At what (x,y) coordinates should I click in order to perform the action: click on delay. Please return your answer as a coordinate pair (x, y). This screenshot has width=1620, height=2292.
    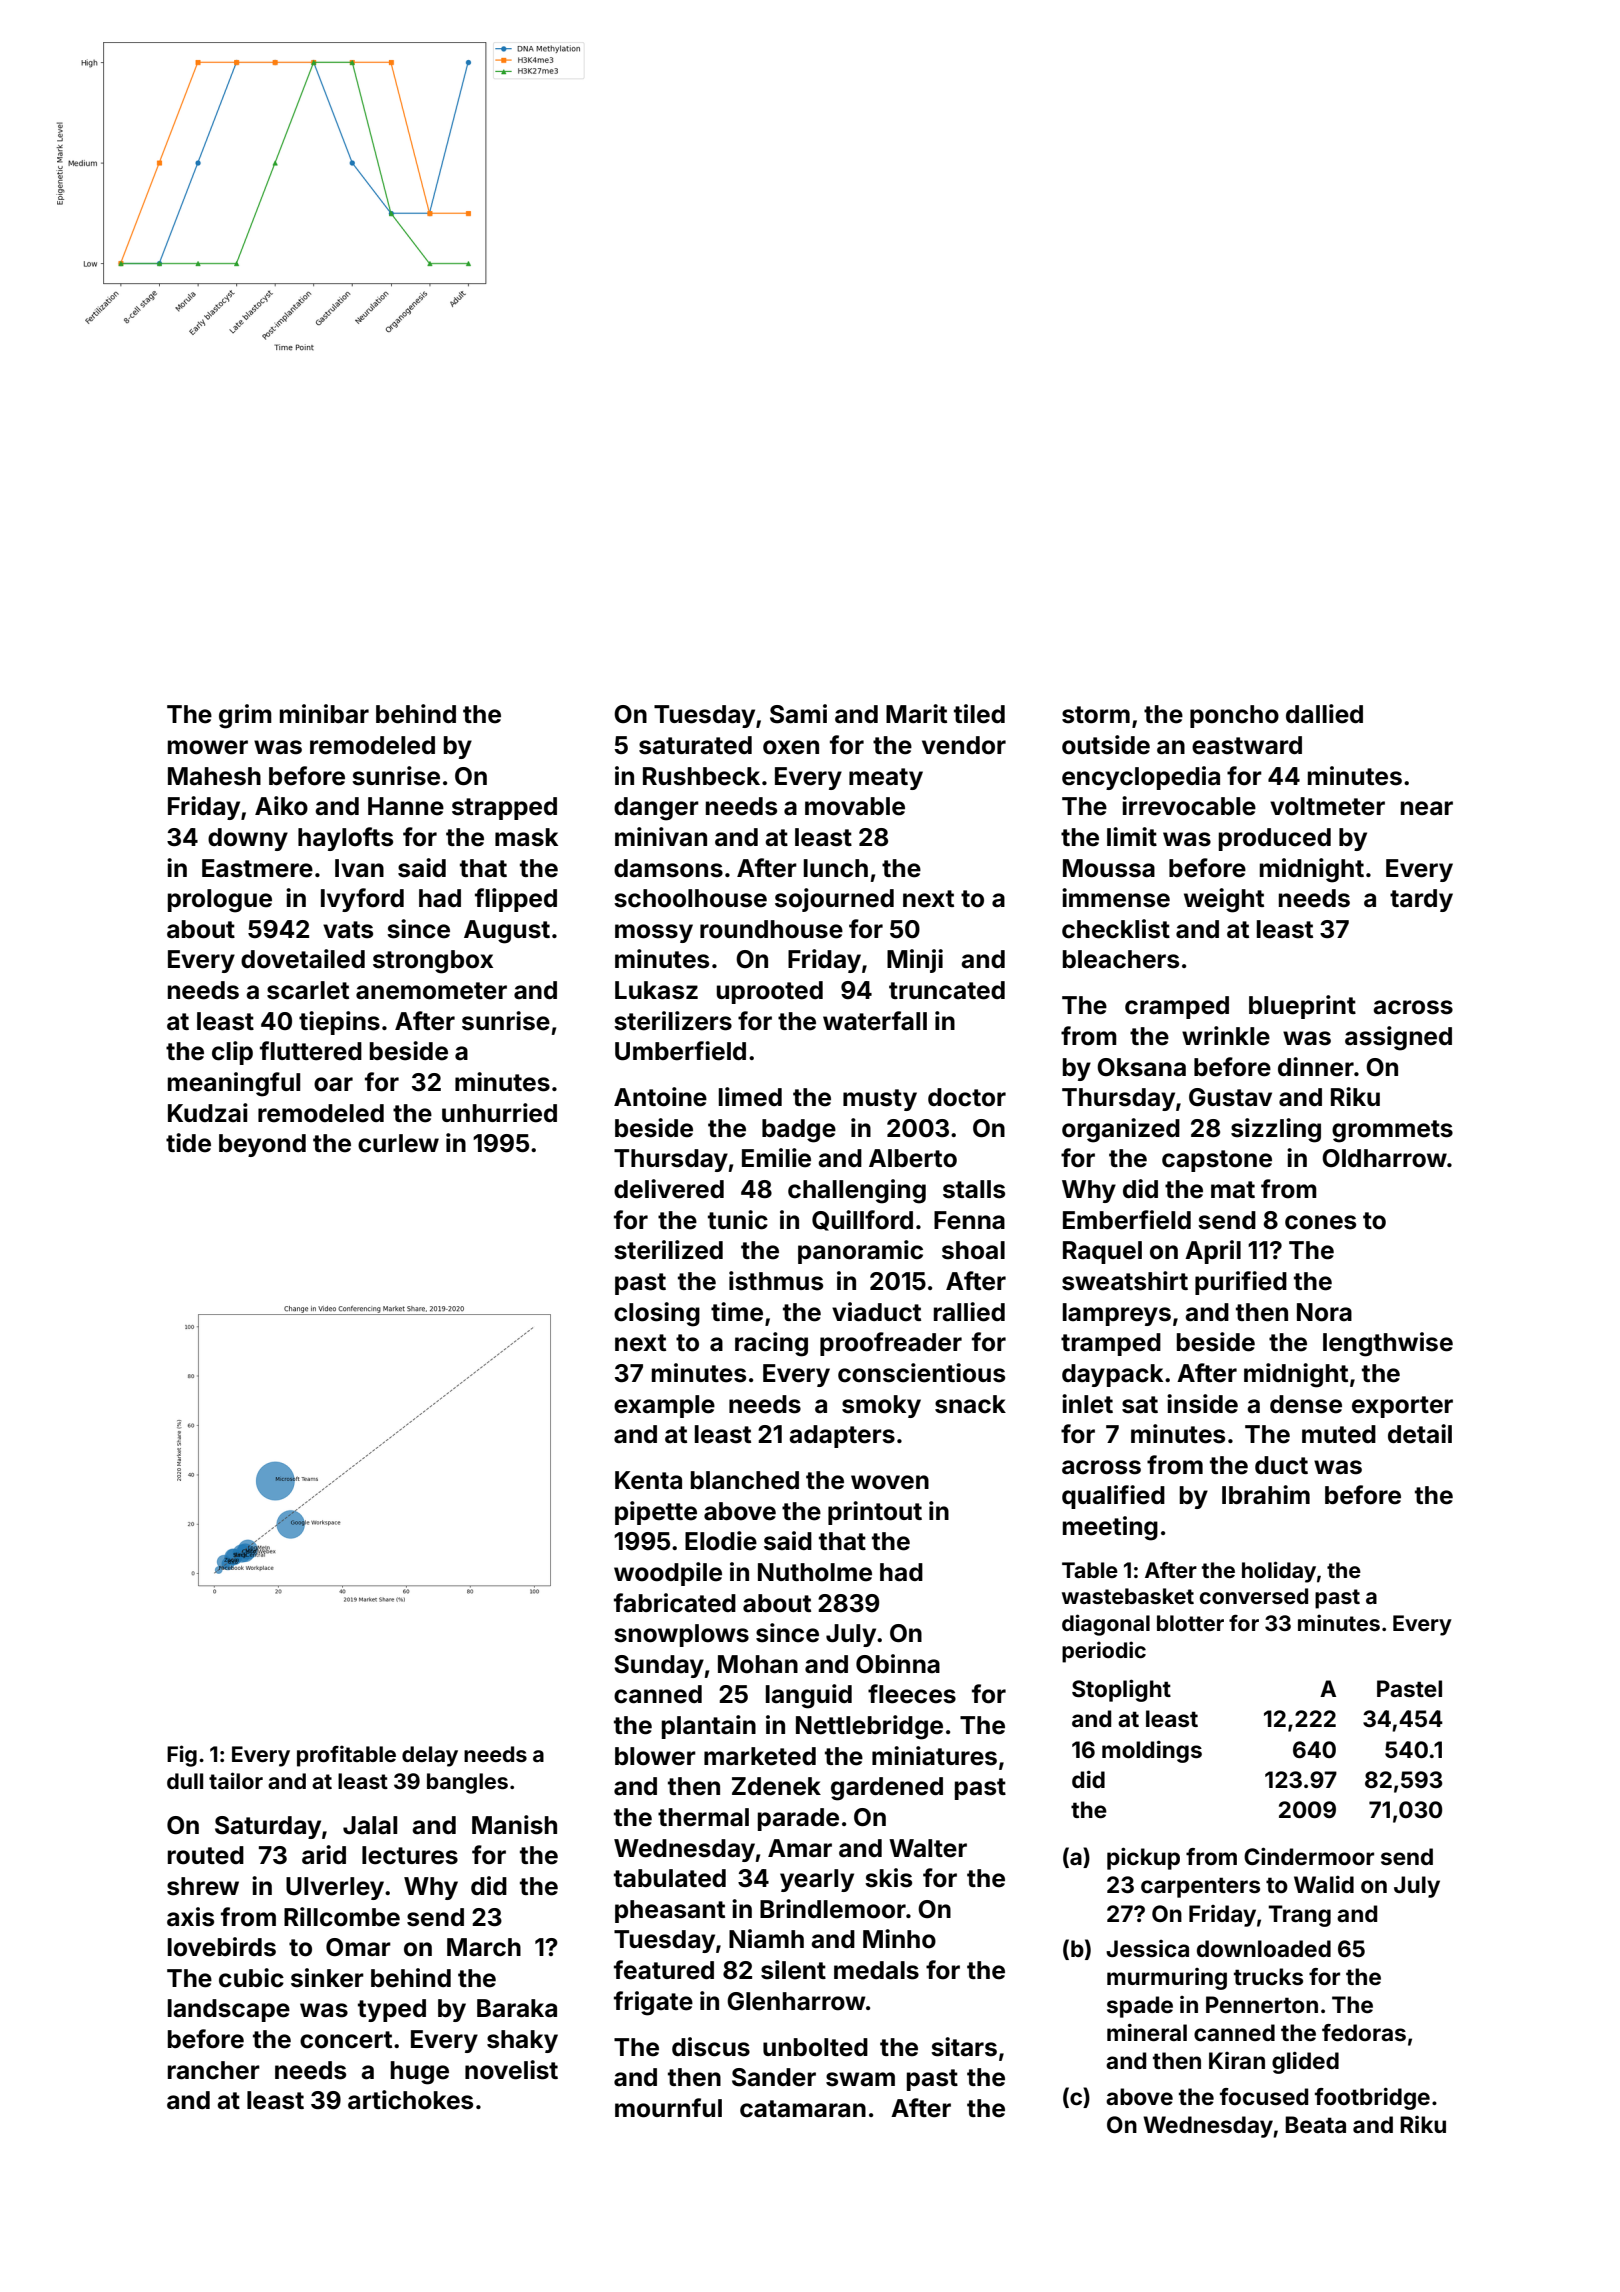
    Looking at the image, I should click on (430, 1756).
